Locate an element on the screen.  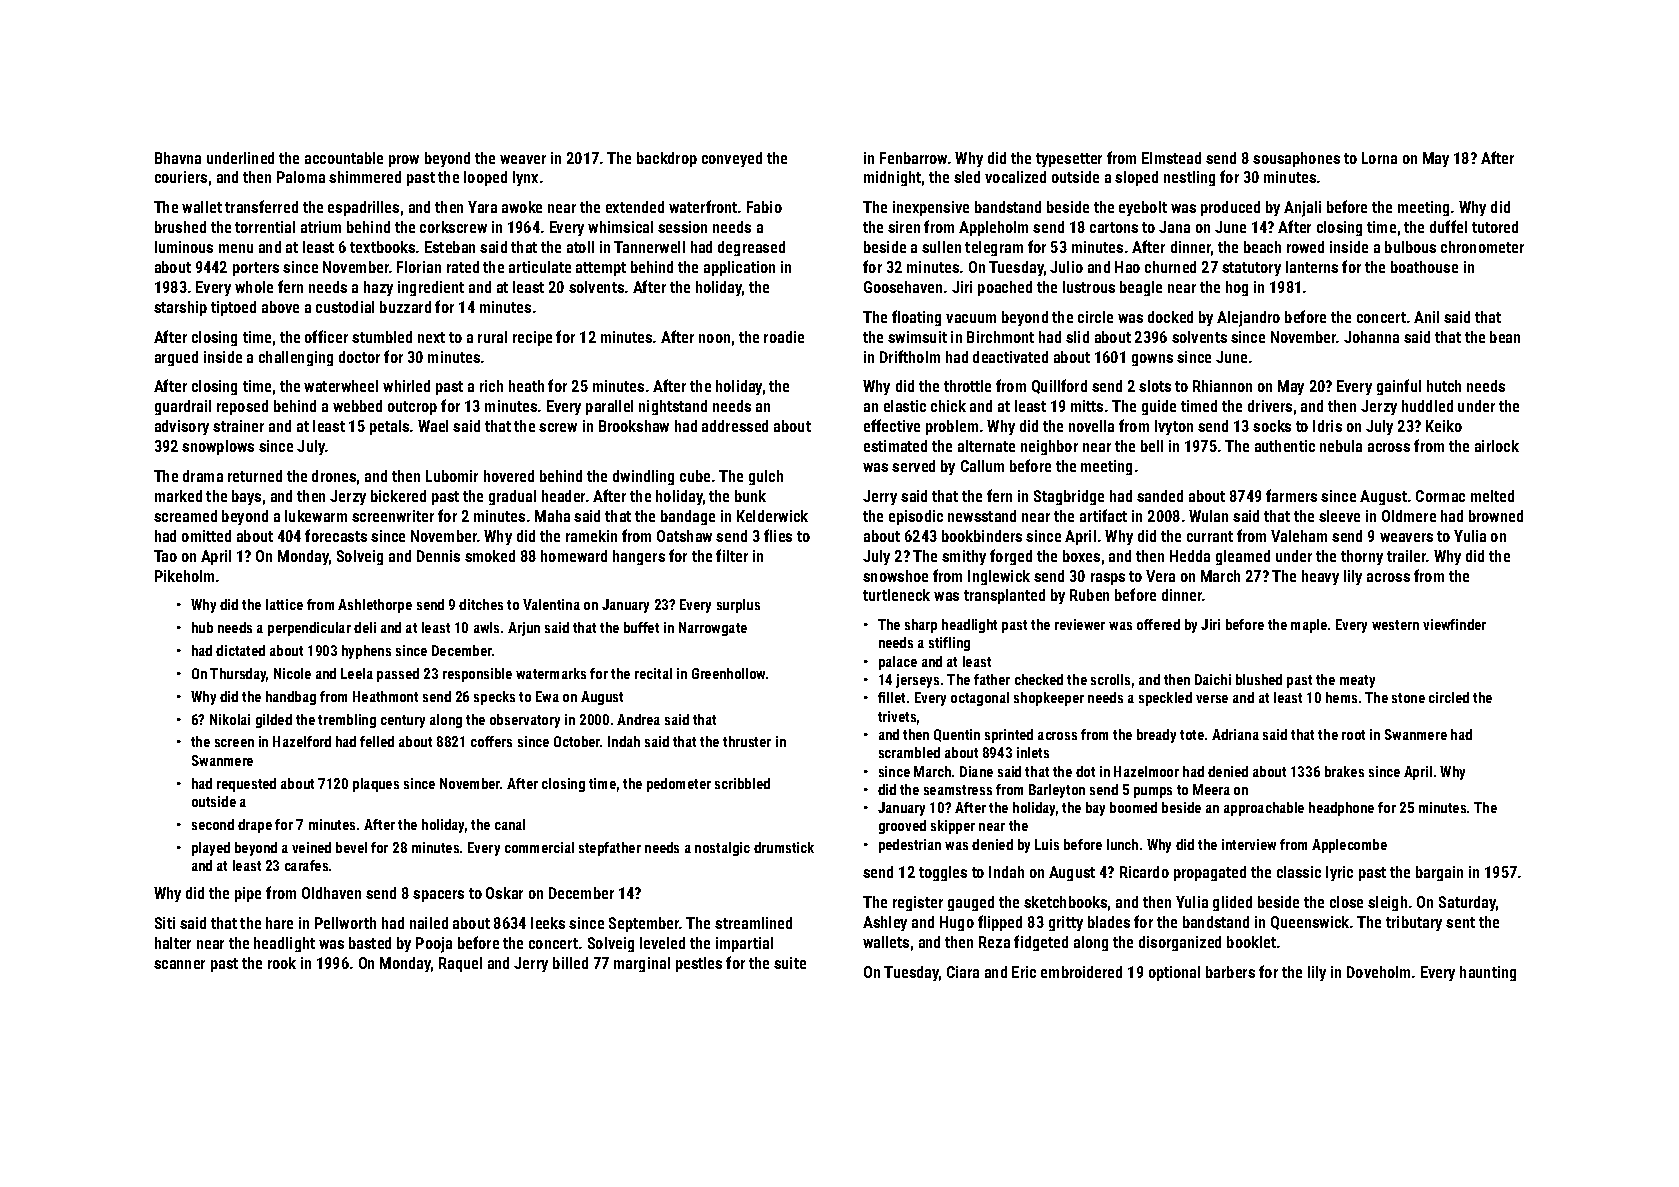
embroidered is located at coordinates (1081, 972).
